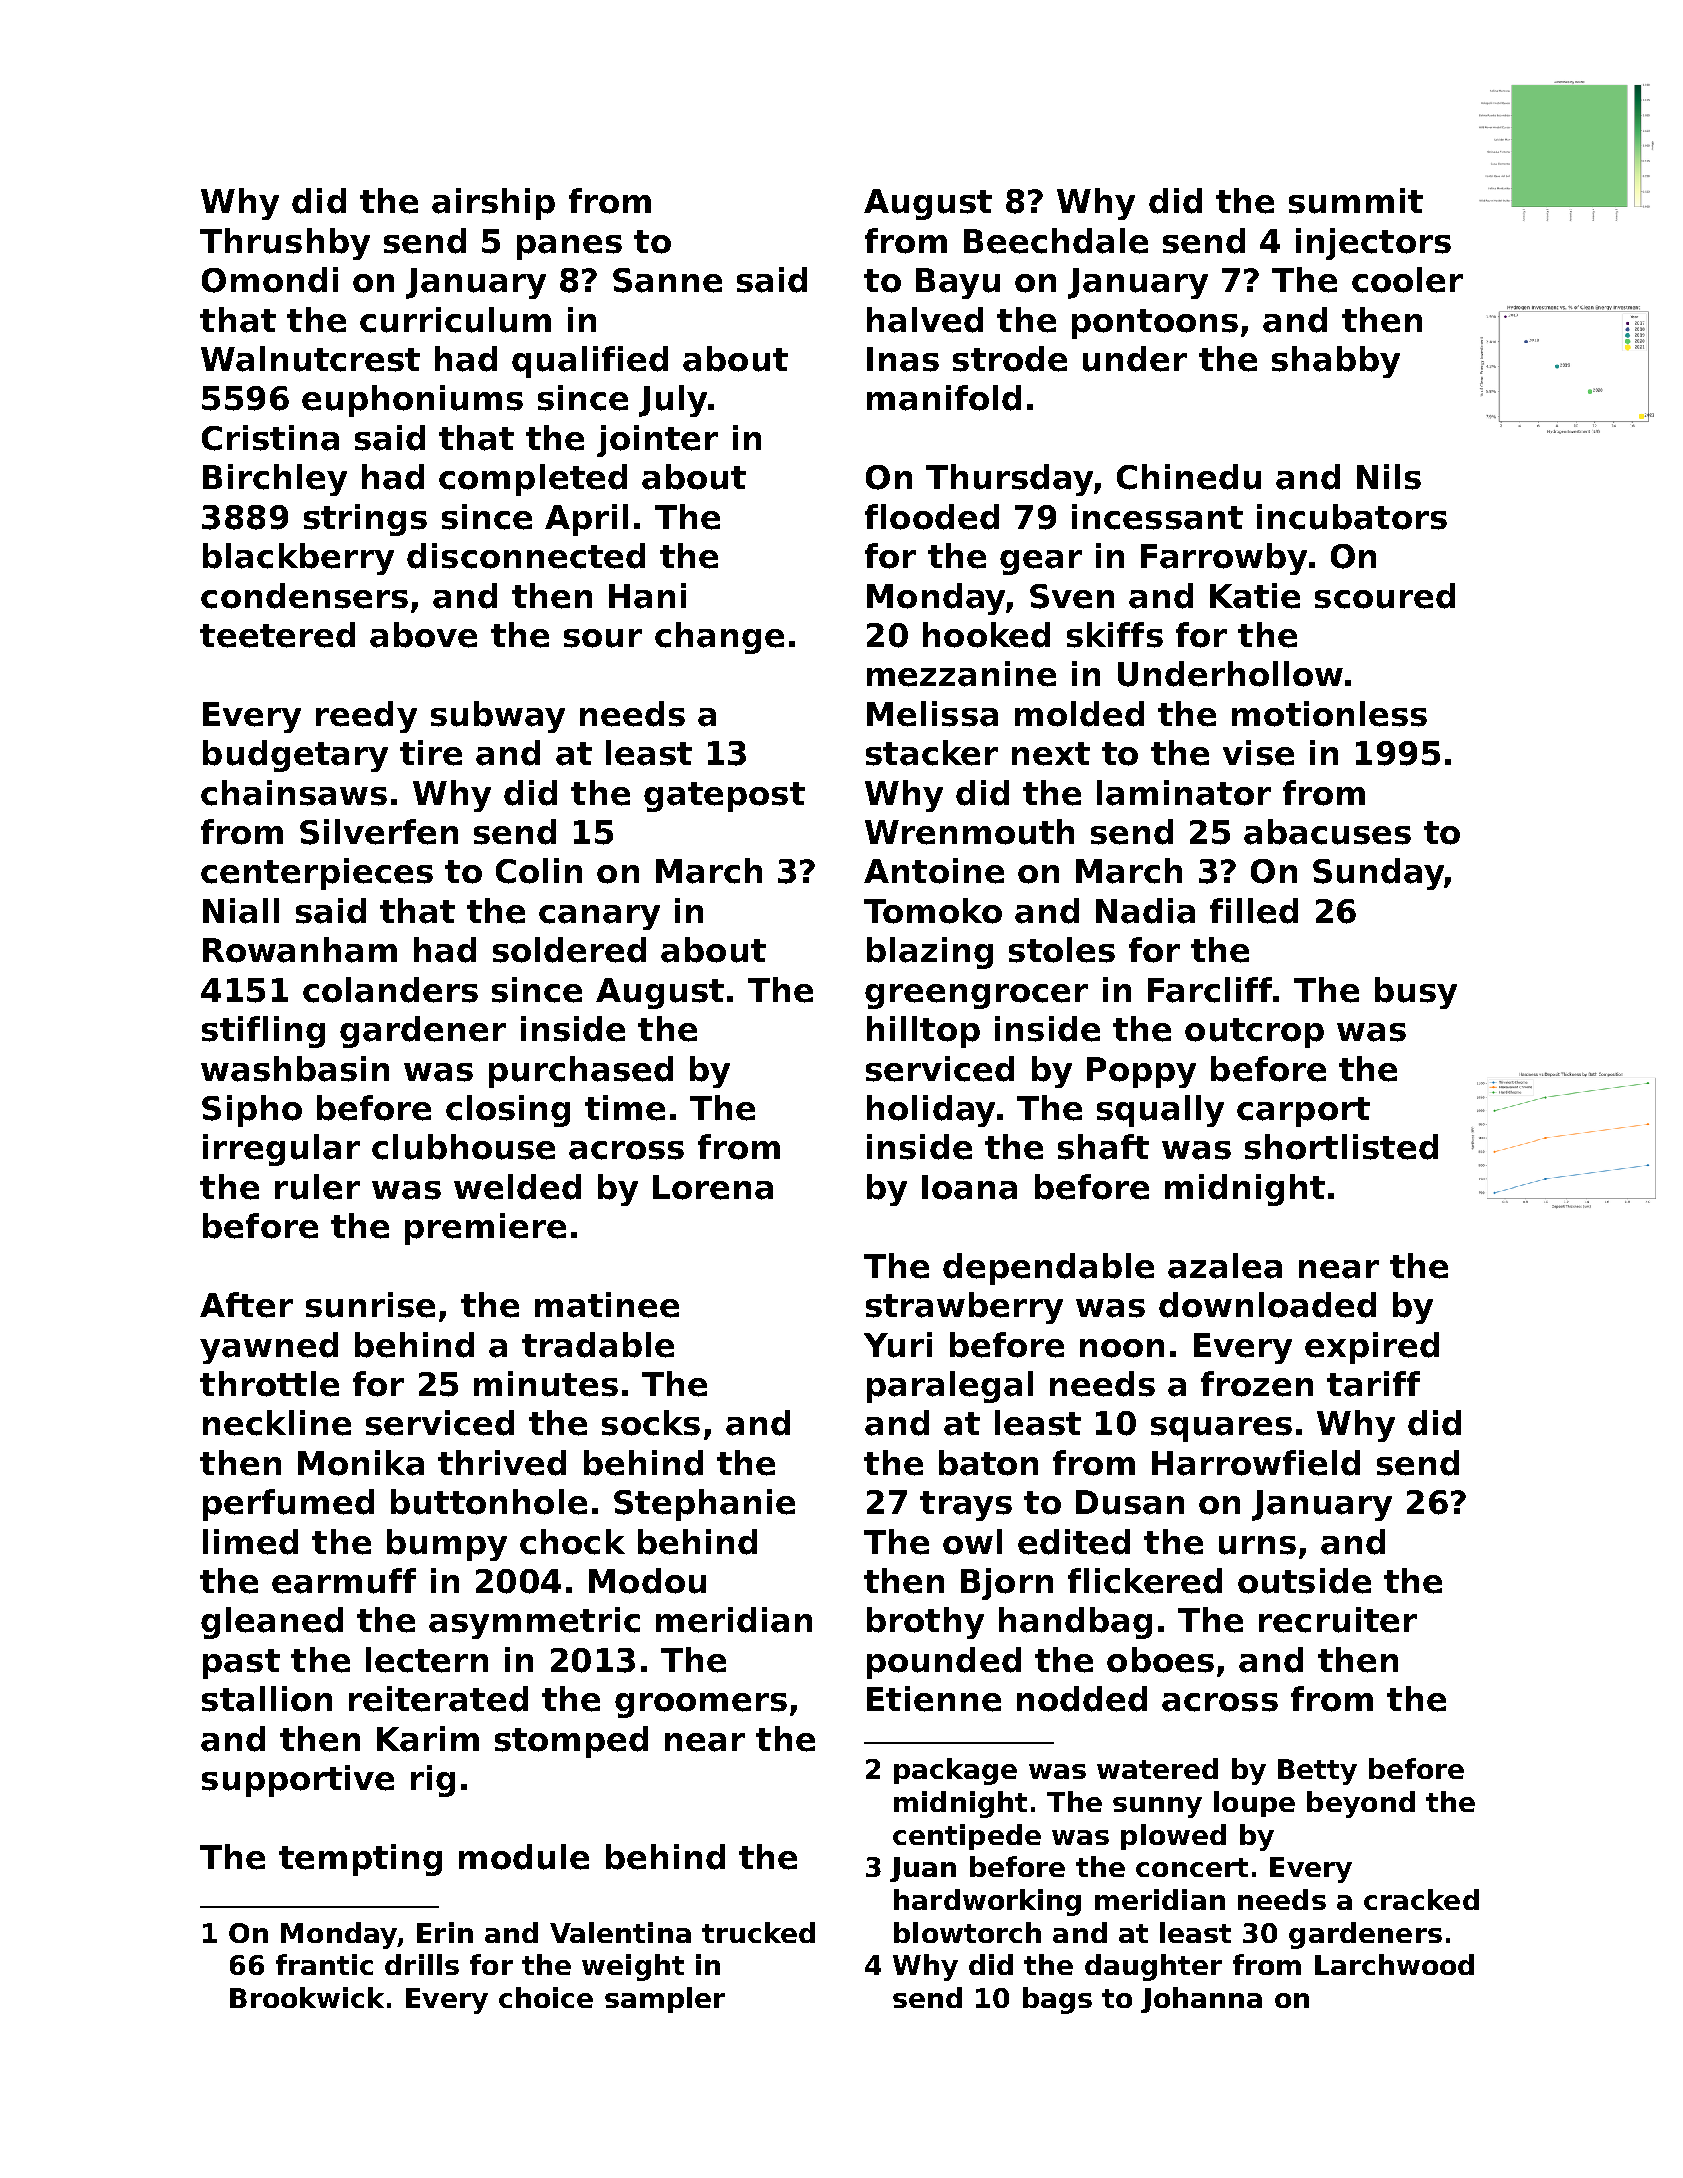 The height and width of the screenshot is (2178, 1683). Describe the element at coordinates (569, 247) in the screenshot. I see `panes` at that location.
